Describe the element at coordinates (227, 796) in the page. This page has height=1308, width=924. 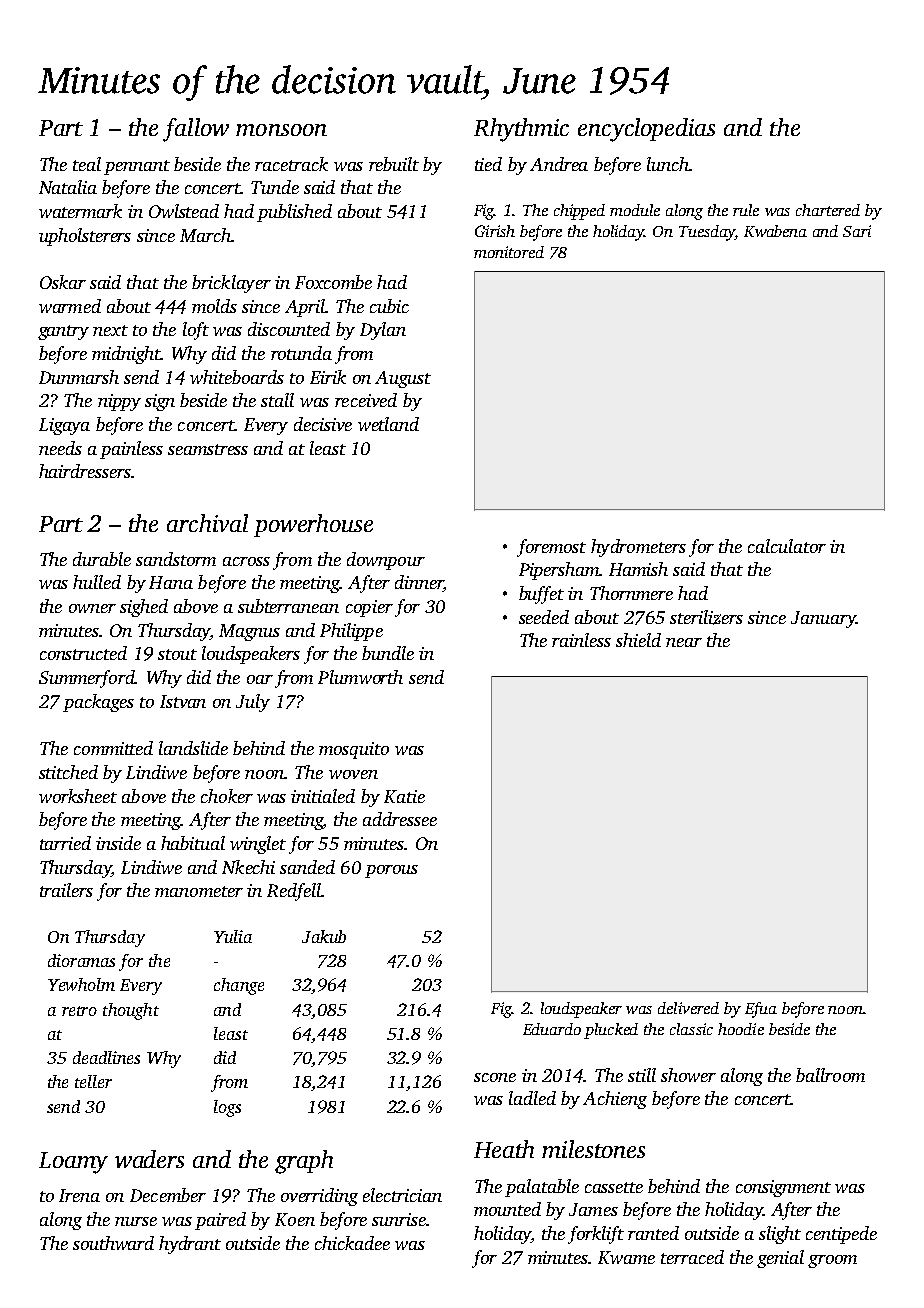
I see `choker` at that location.
